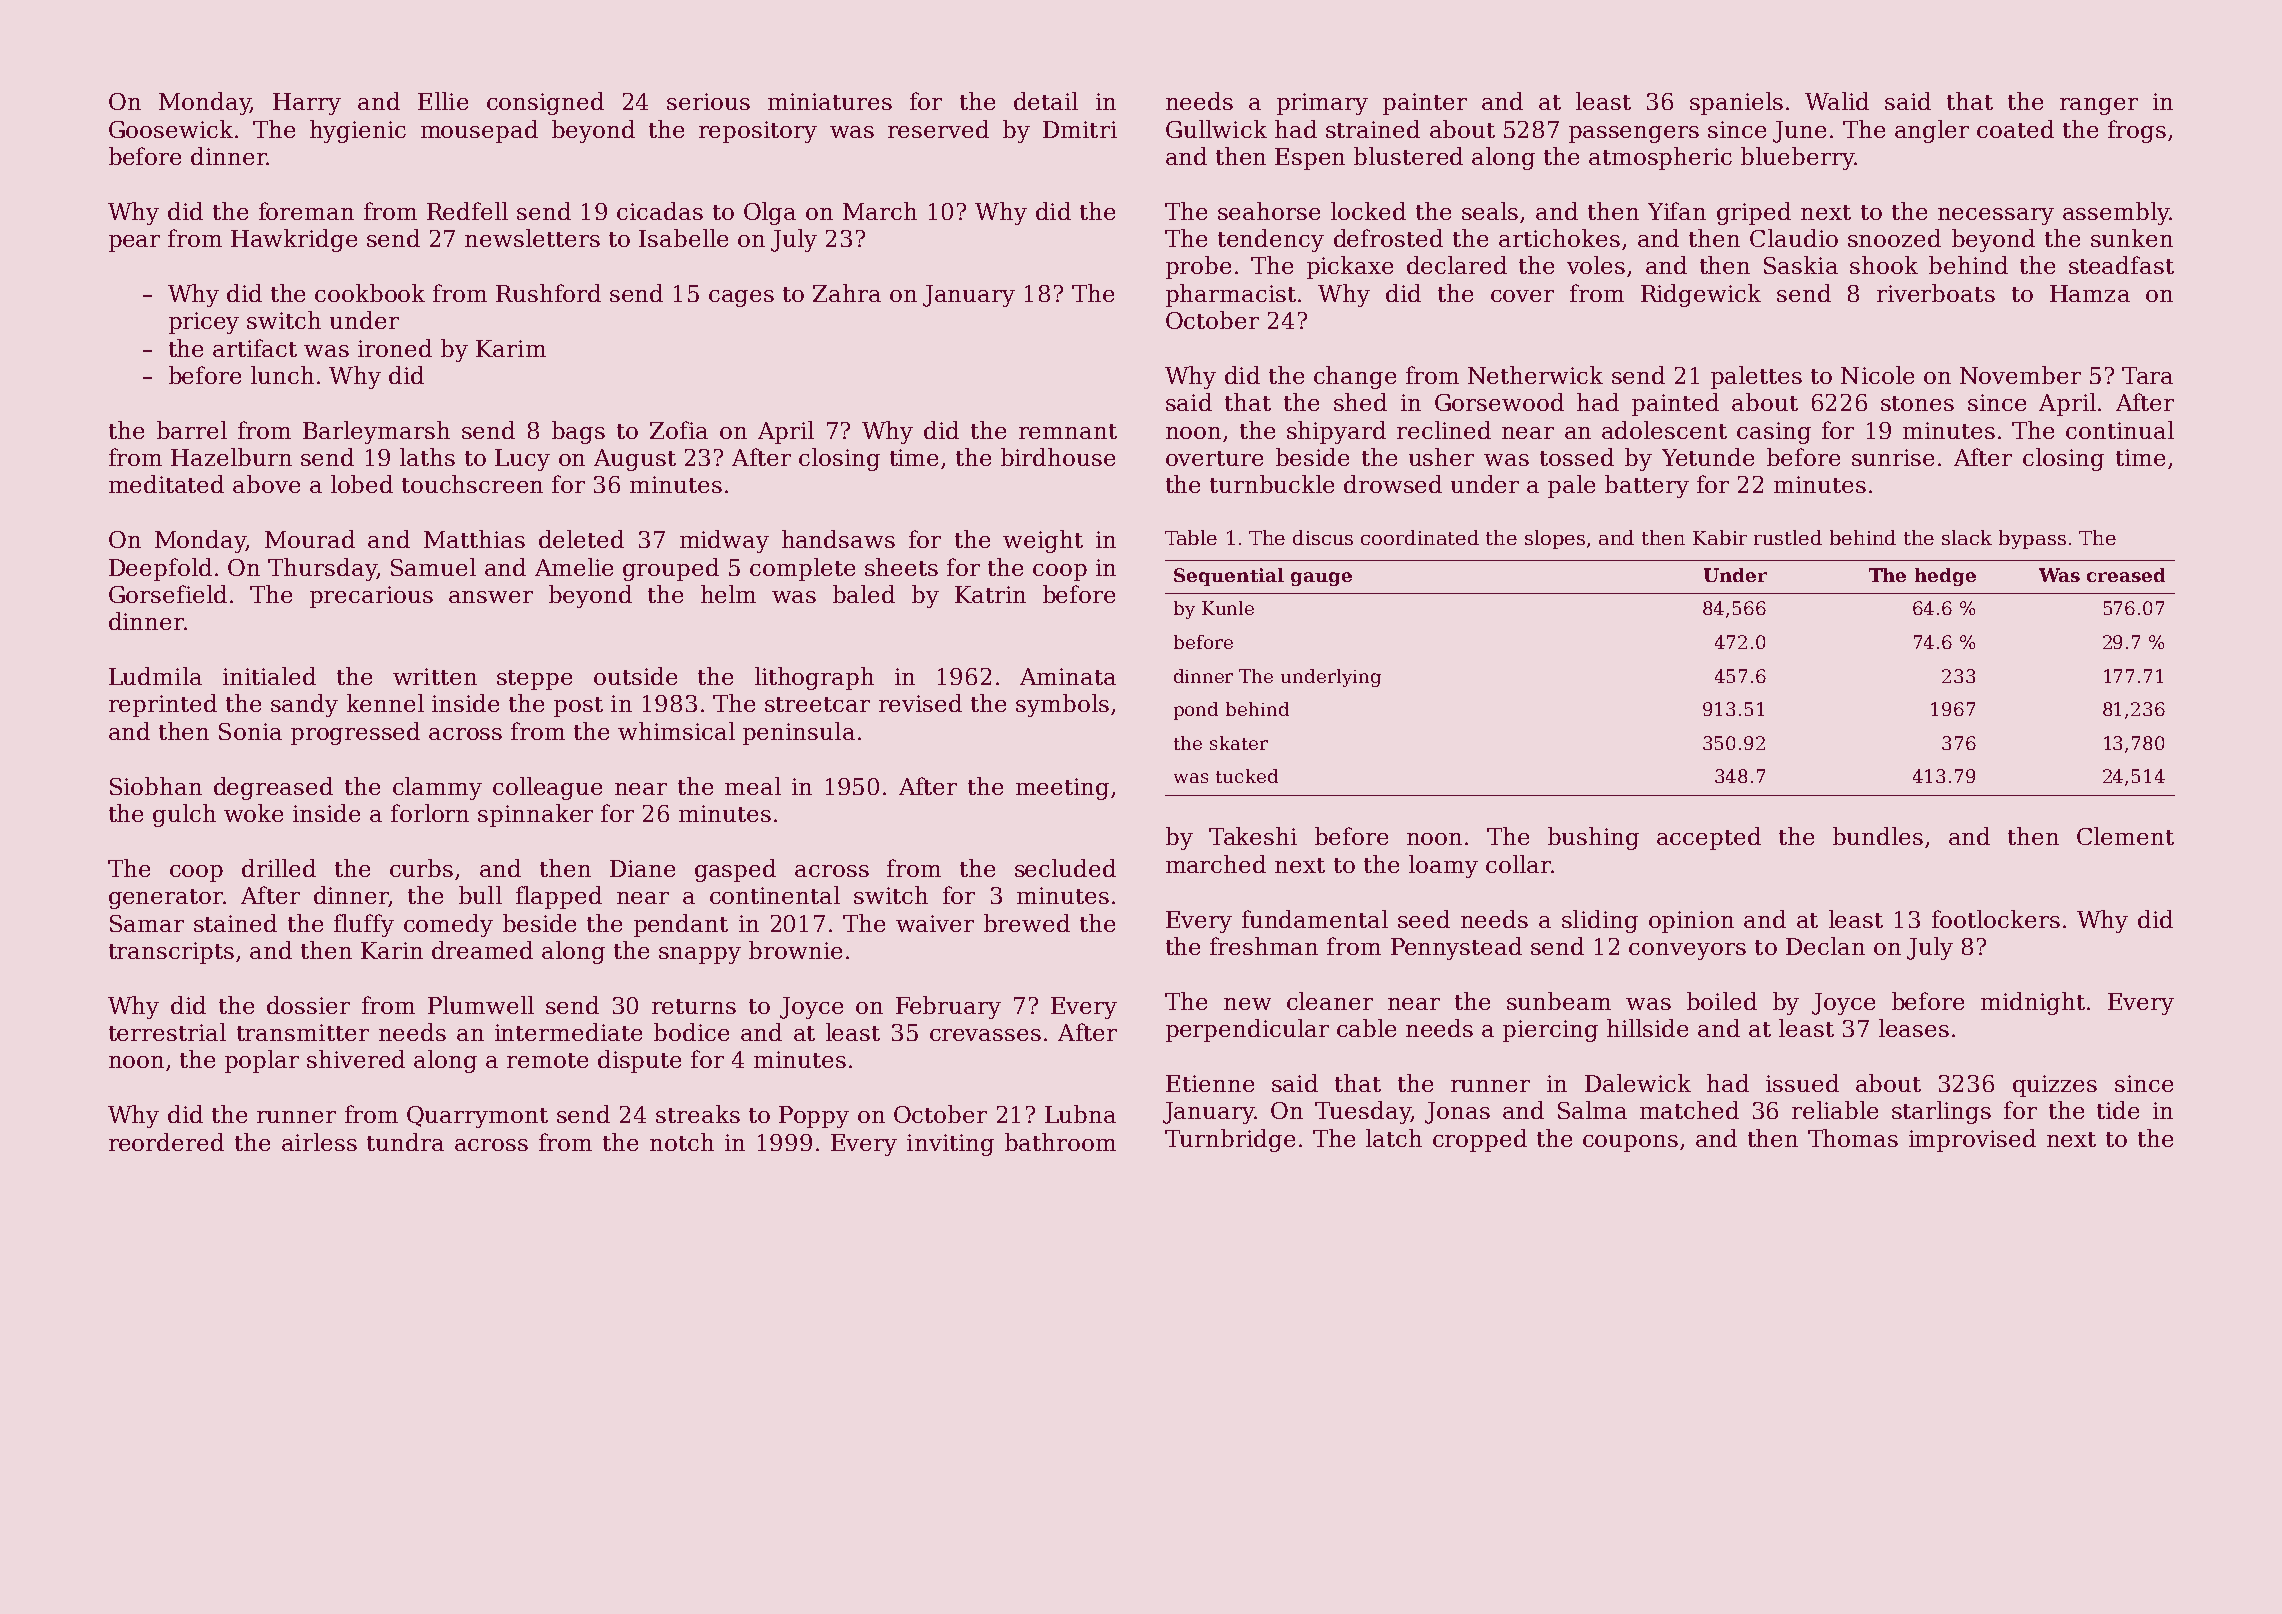  I want to click on Gorsewood, so click(1499, 402).
